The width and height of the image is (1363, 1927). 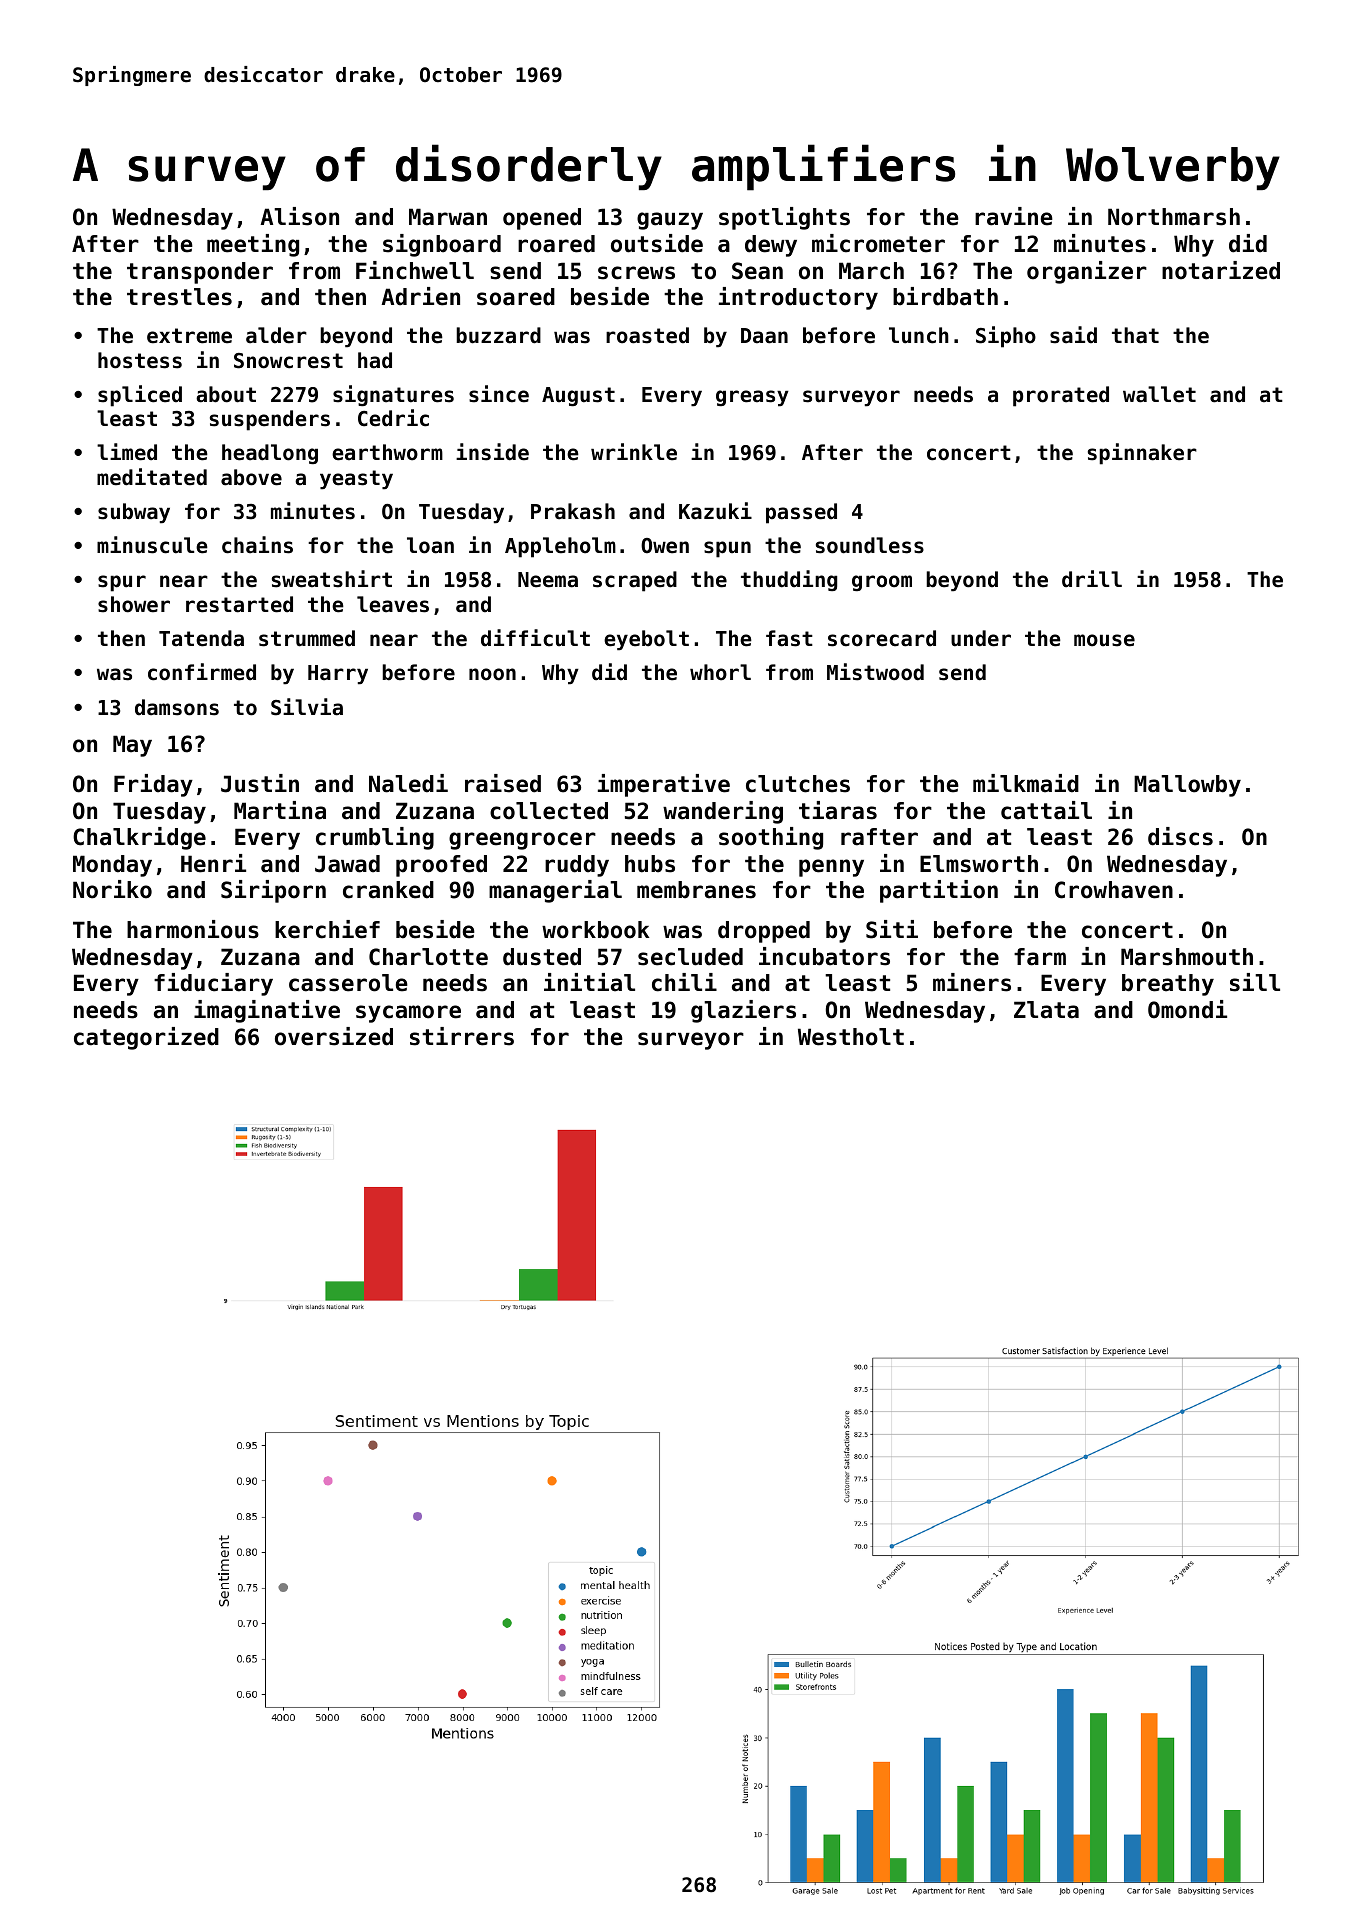 I want to click on raised, so click(x=503, y=783).
